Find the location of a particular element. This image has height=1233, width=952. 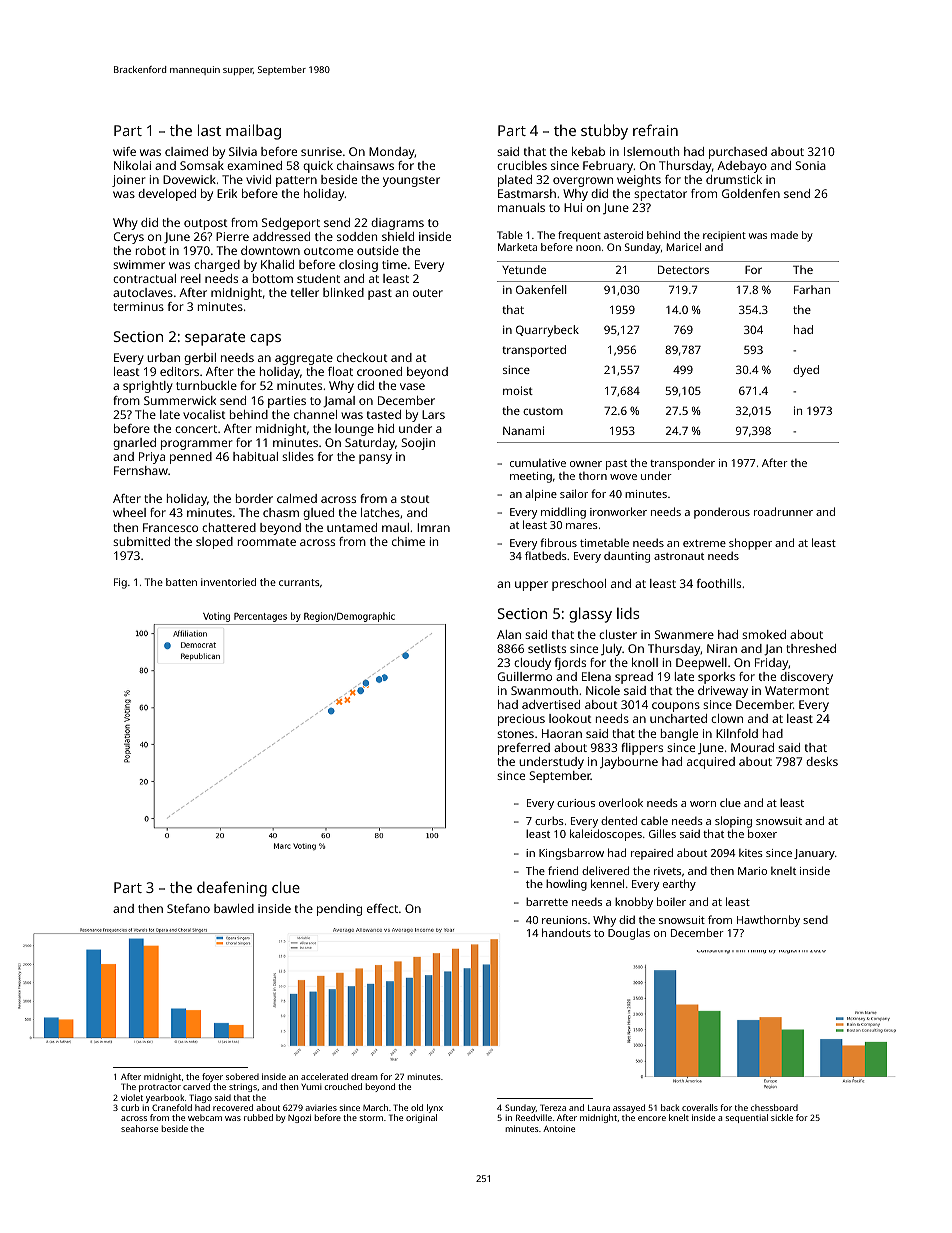

sprightly is located at coordinates (148, 387).
